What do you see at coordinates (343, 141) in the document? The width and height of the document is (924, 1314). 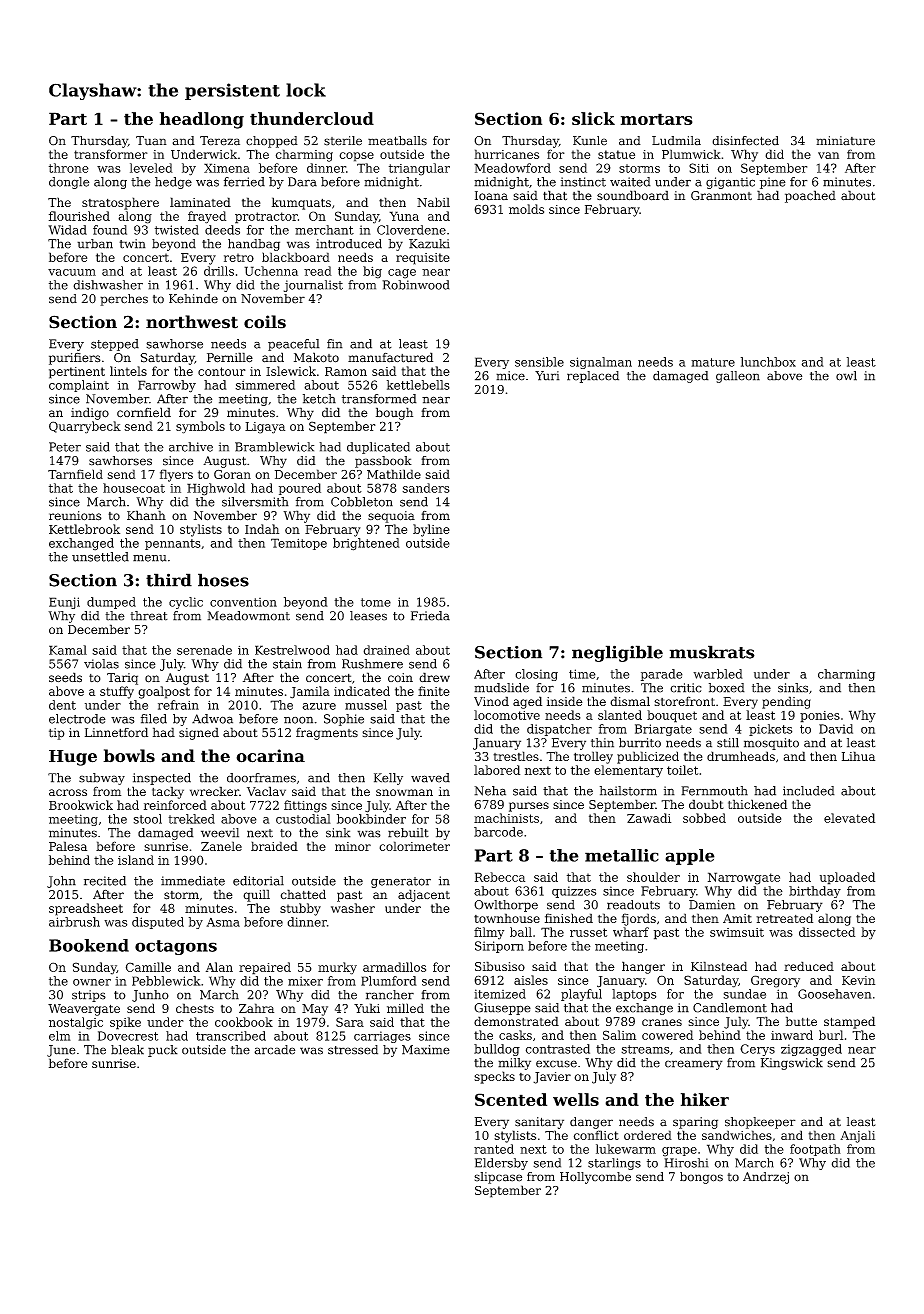 I see `sterile` at bounding box center [343, 141].
